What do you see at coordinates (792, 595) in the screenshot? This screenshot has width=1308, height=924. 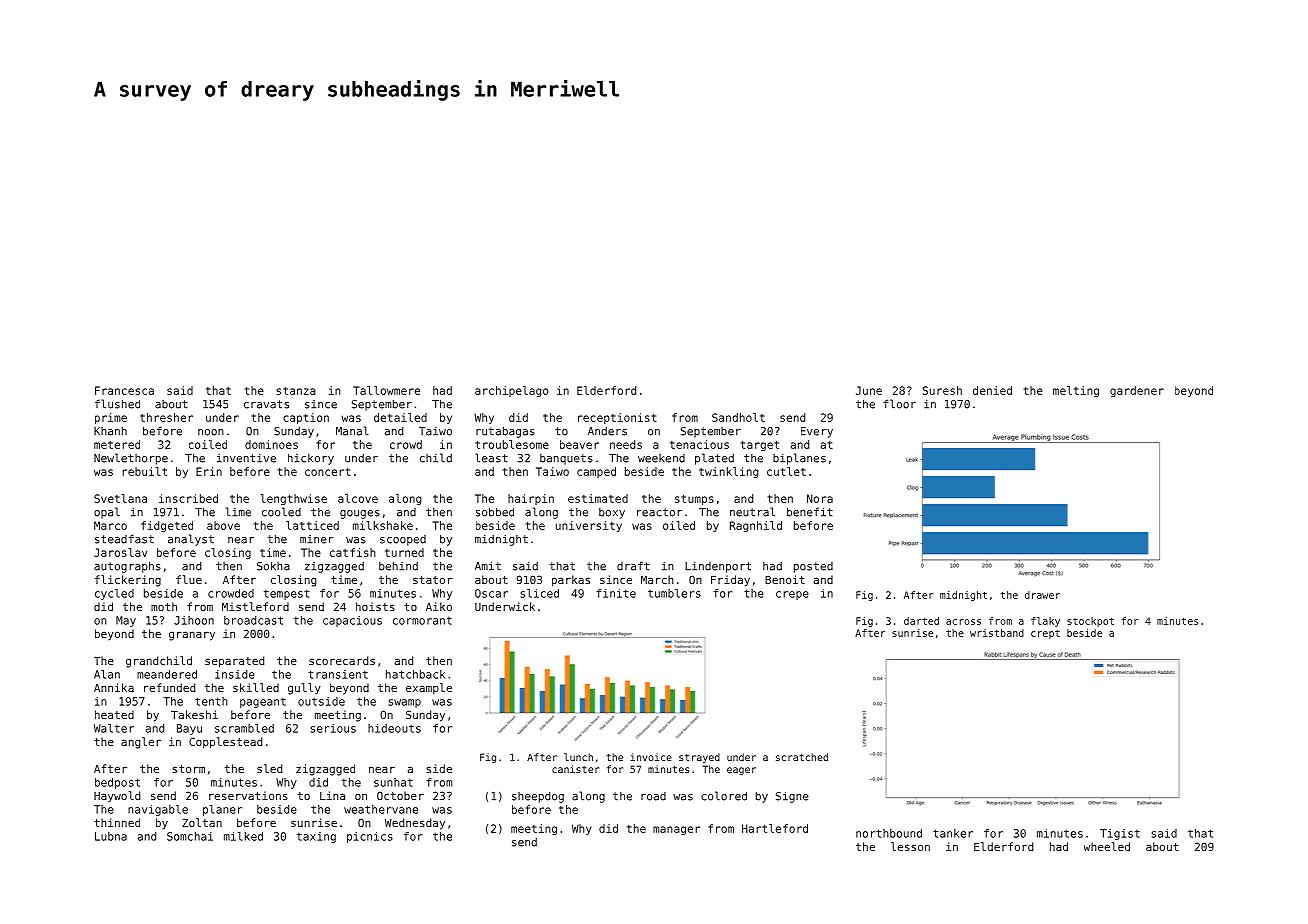 I see `crepe` at bounding box center [792, 595].
